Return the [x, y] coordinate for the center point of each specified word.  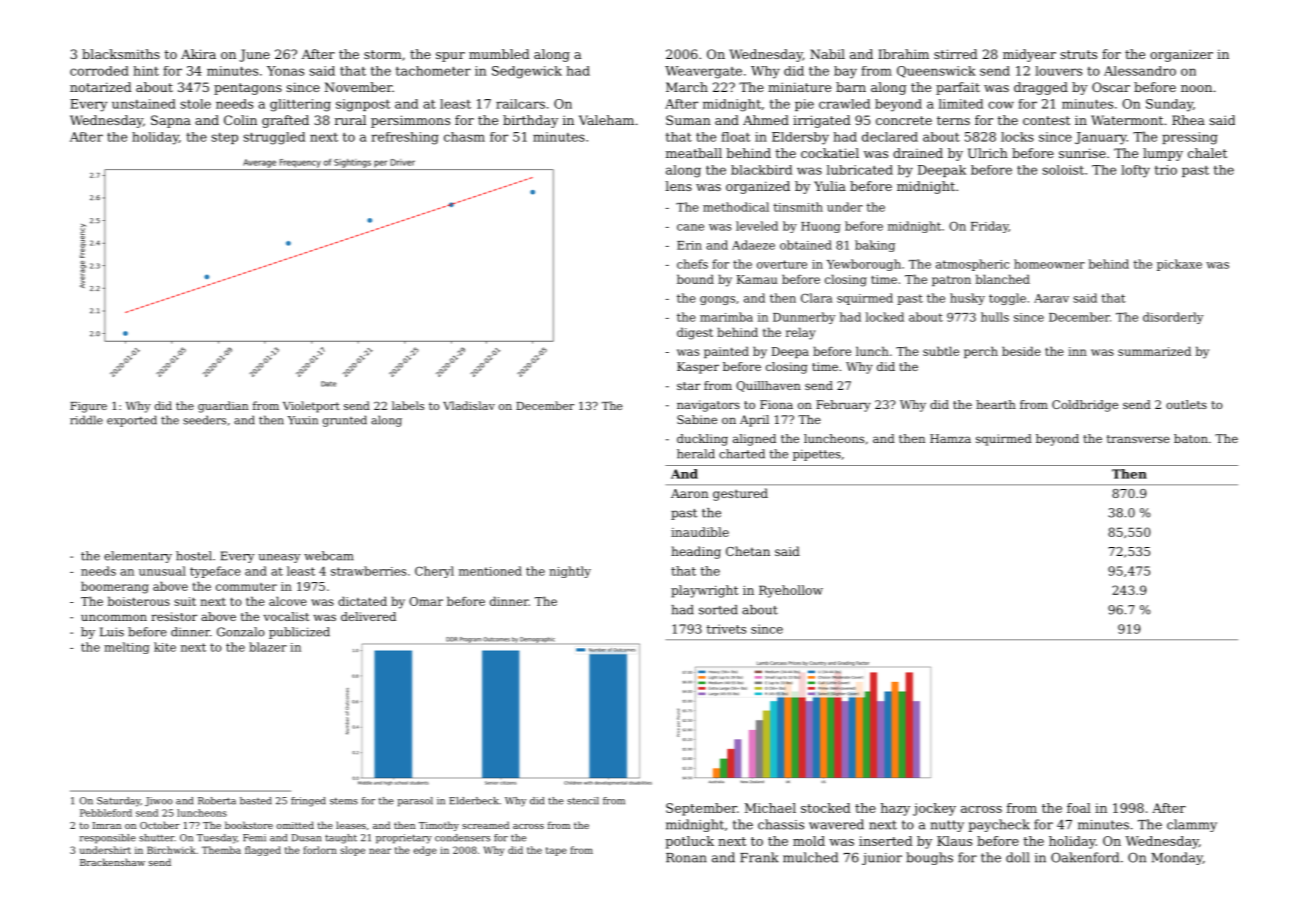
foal [1079, 808]
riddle [86, 420]
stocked [826, 808]
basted [256, 801]
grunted [345, 421]
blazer [268, 647]
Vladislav [469, 405]
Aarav [1051, 298]
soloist [1063, 170]
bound [695, 279]
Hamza [950, 438]
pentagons [248, 89]
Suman [688, 120]
